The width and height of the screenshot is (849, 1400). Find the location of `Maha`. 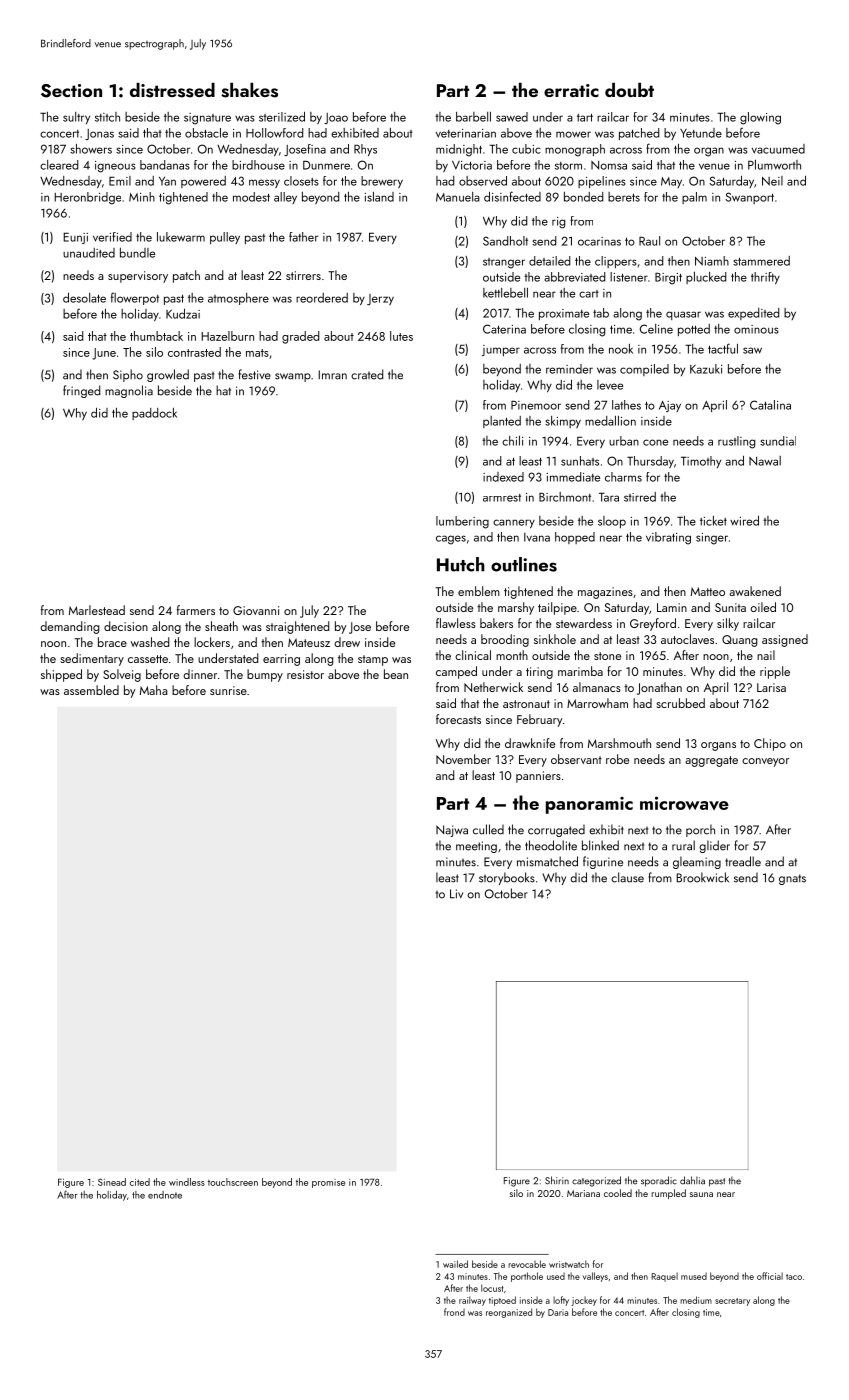

Maha is located at coordinates (154, 690).
